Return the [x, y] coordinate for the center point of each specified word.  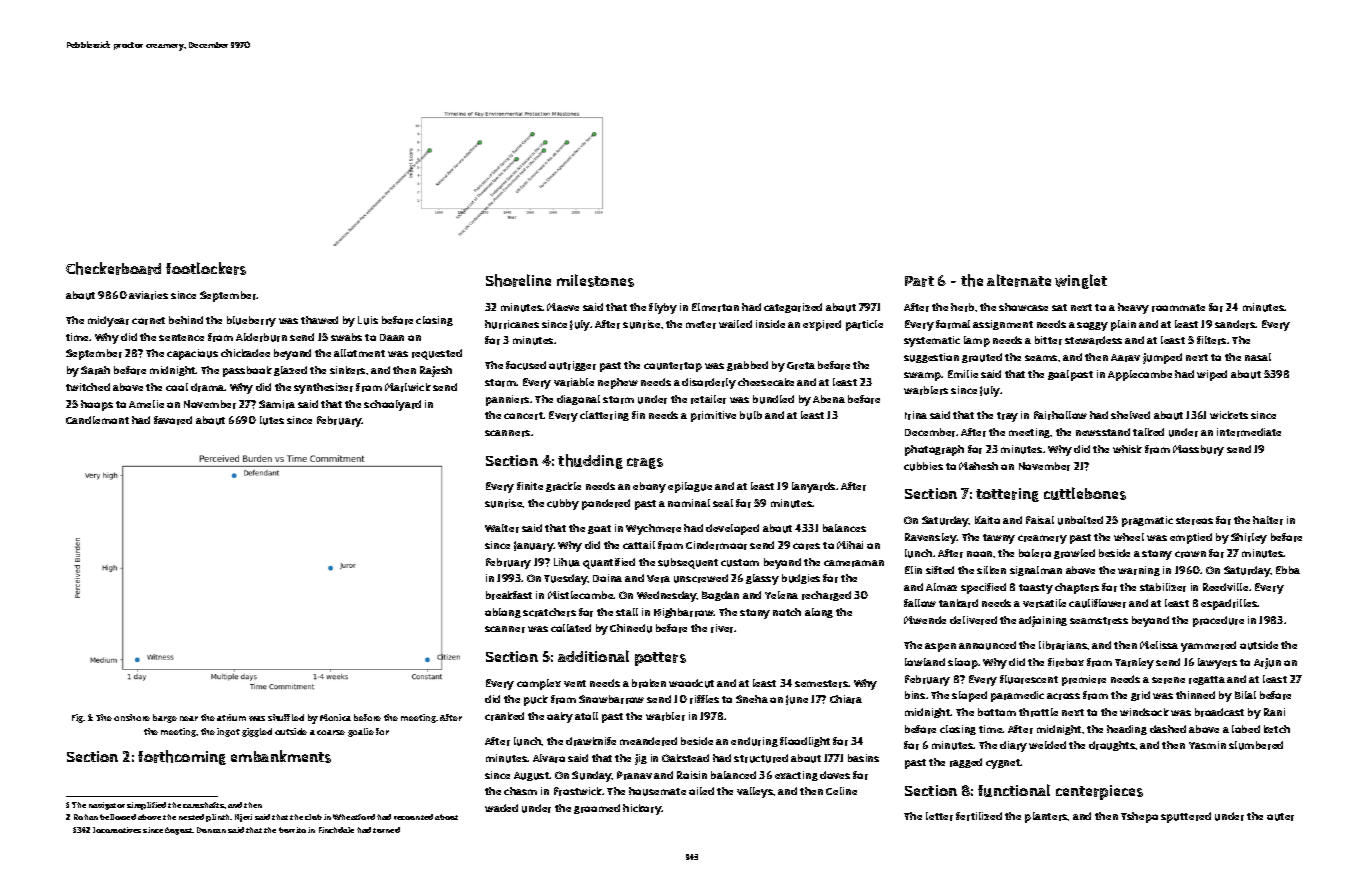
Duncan [211, 830]
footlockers [206, 268]
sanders [1235, 324]
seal [723, 503]
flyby [663, 308]
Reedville [1225, 587]
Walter [502, 528]
